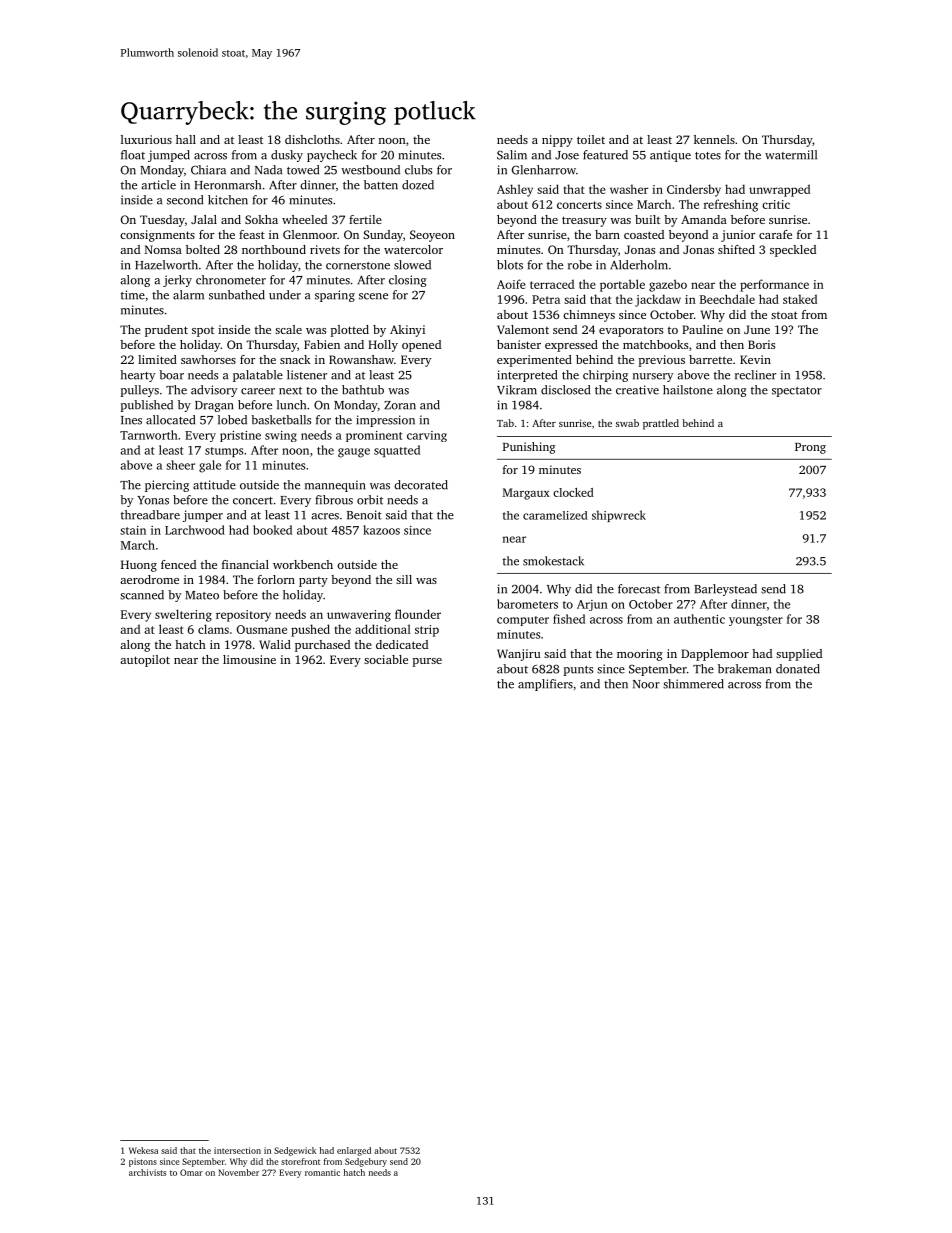  I want to click on Noor, so click(646, 684).
